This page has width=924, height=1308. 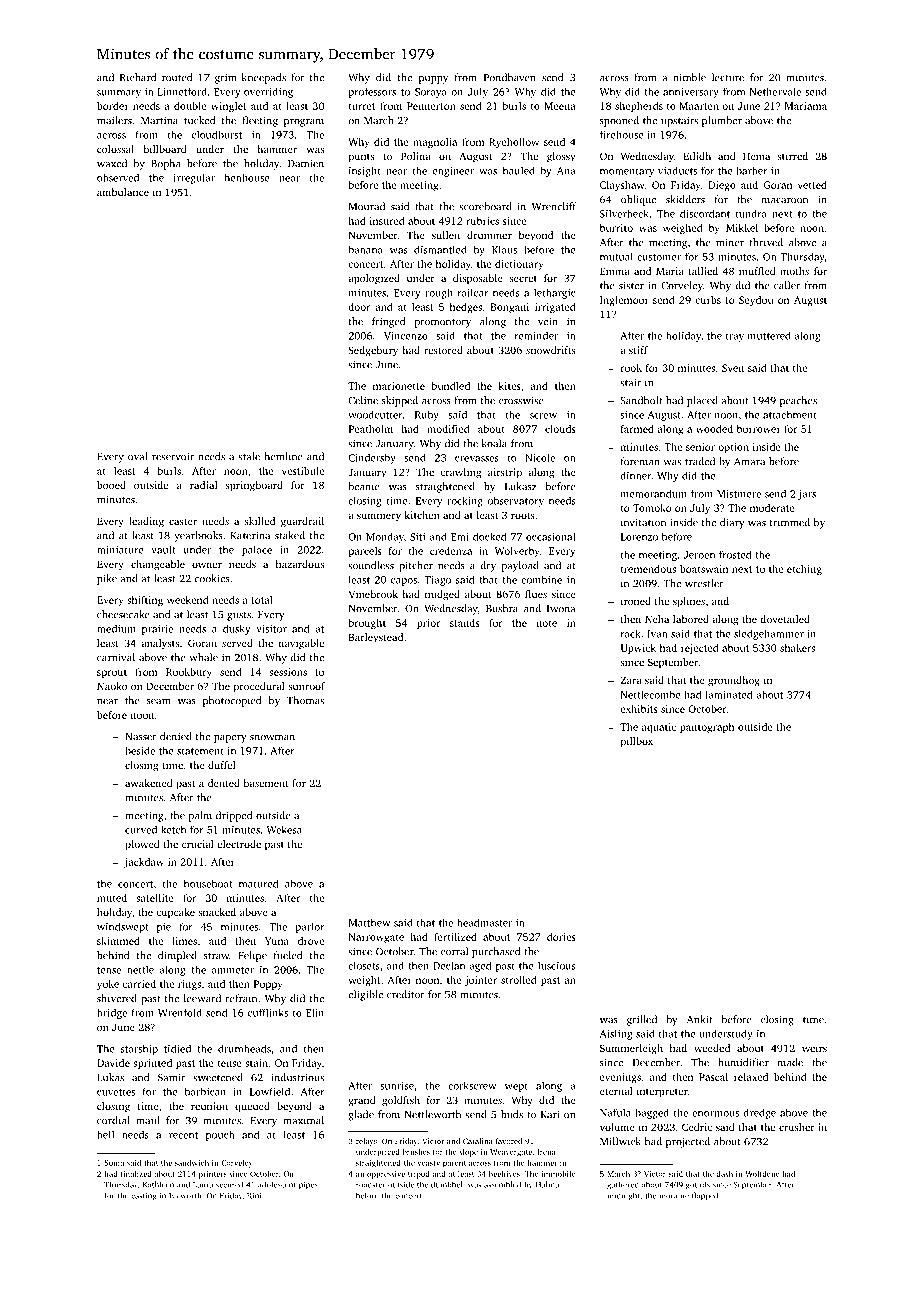 I want to click on frosted, so click(x=735, y=554).
